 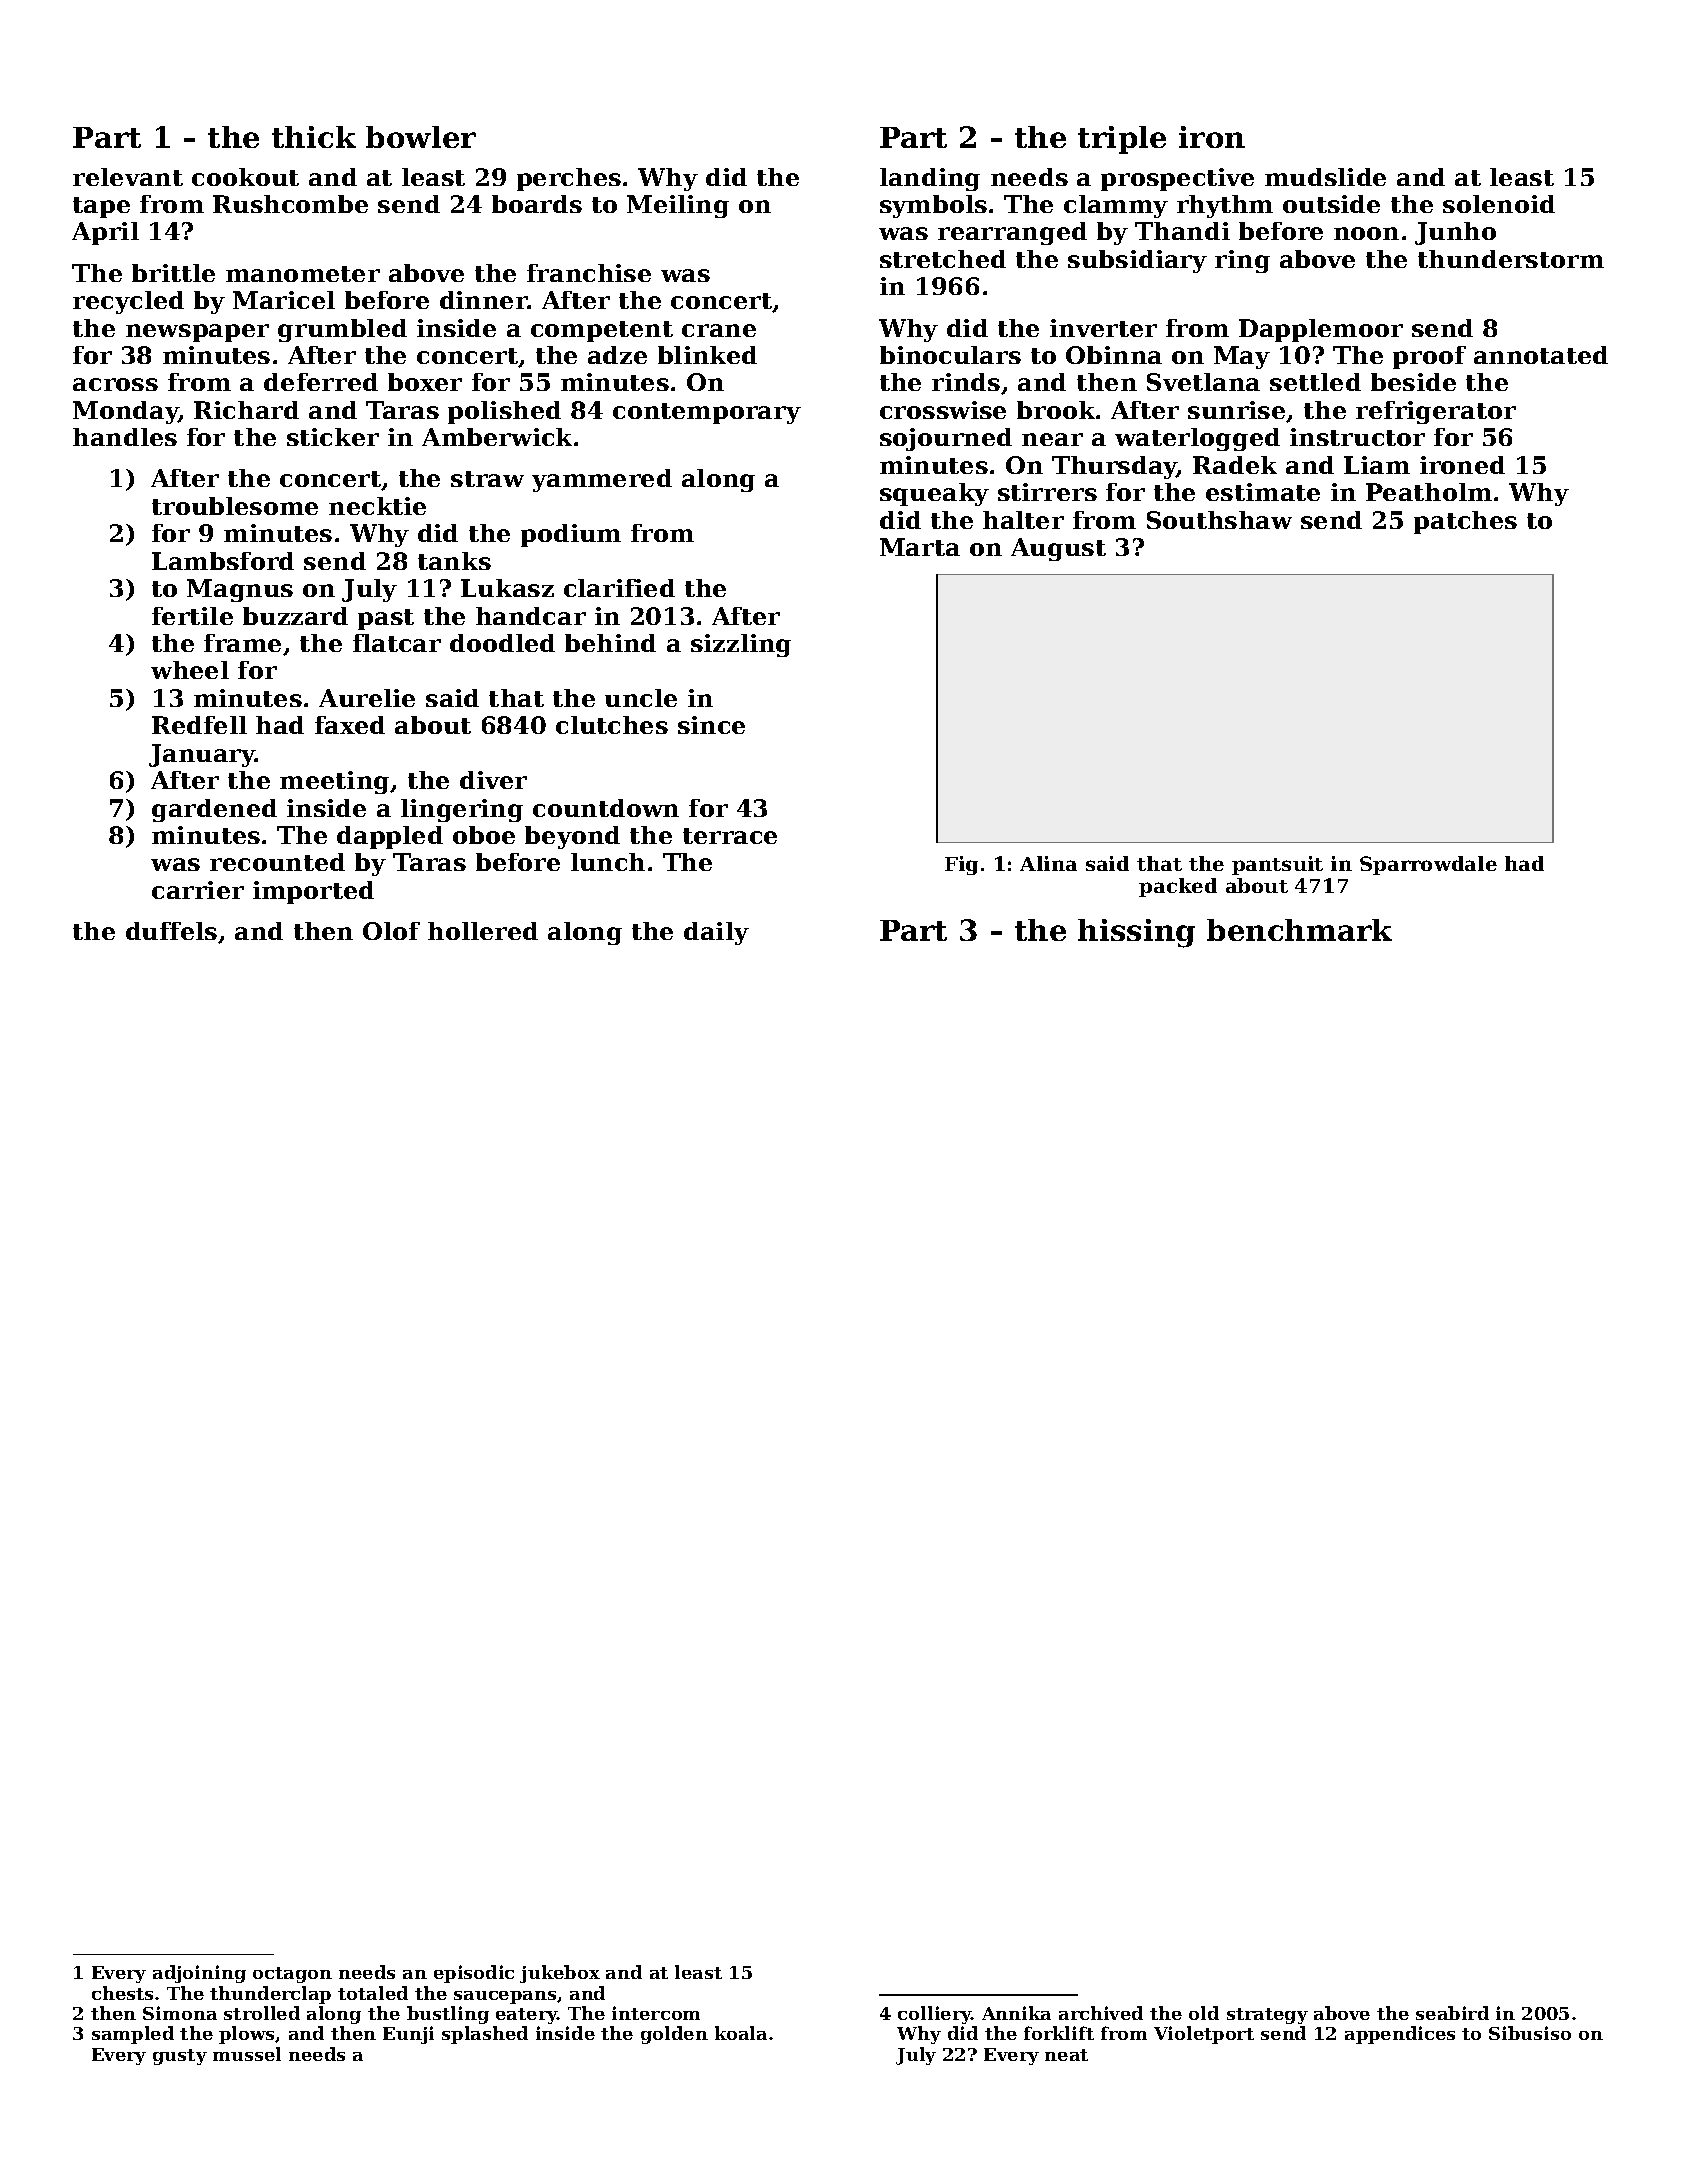 I want to click on yammered, so click(x=602, y=480).
